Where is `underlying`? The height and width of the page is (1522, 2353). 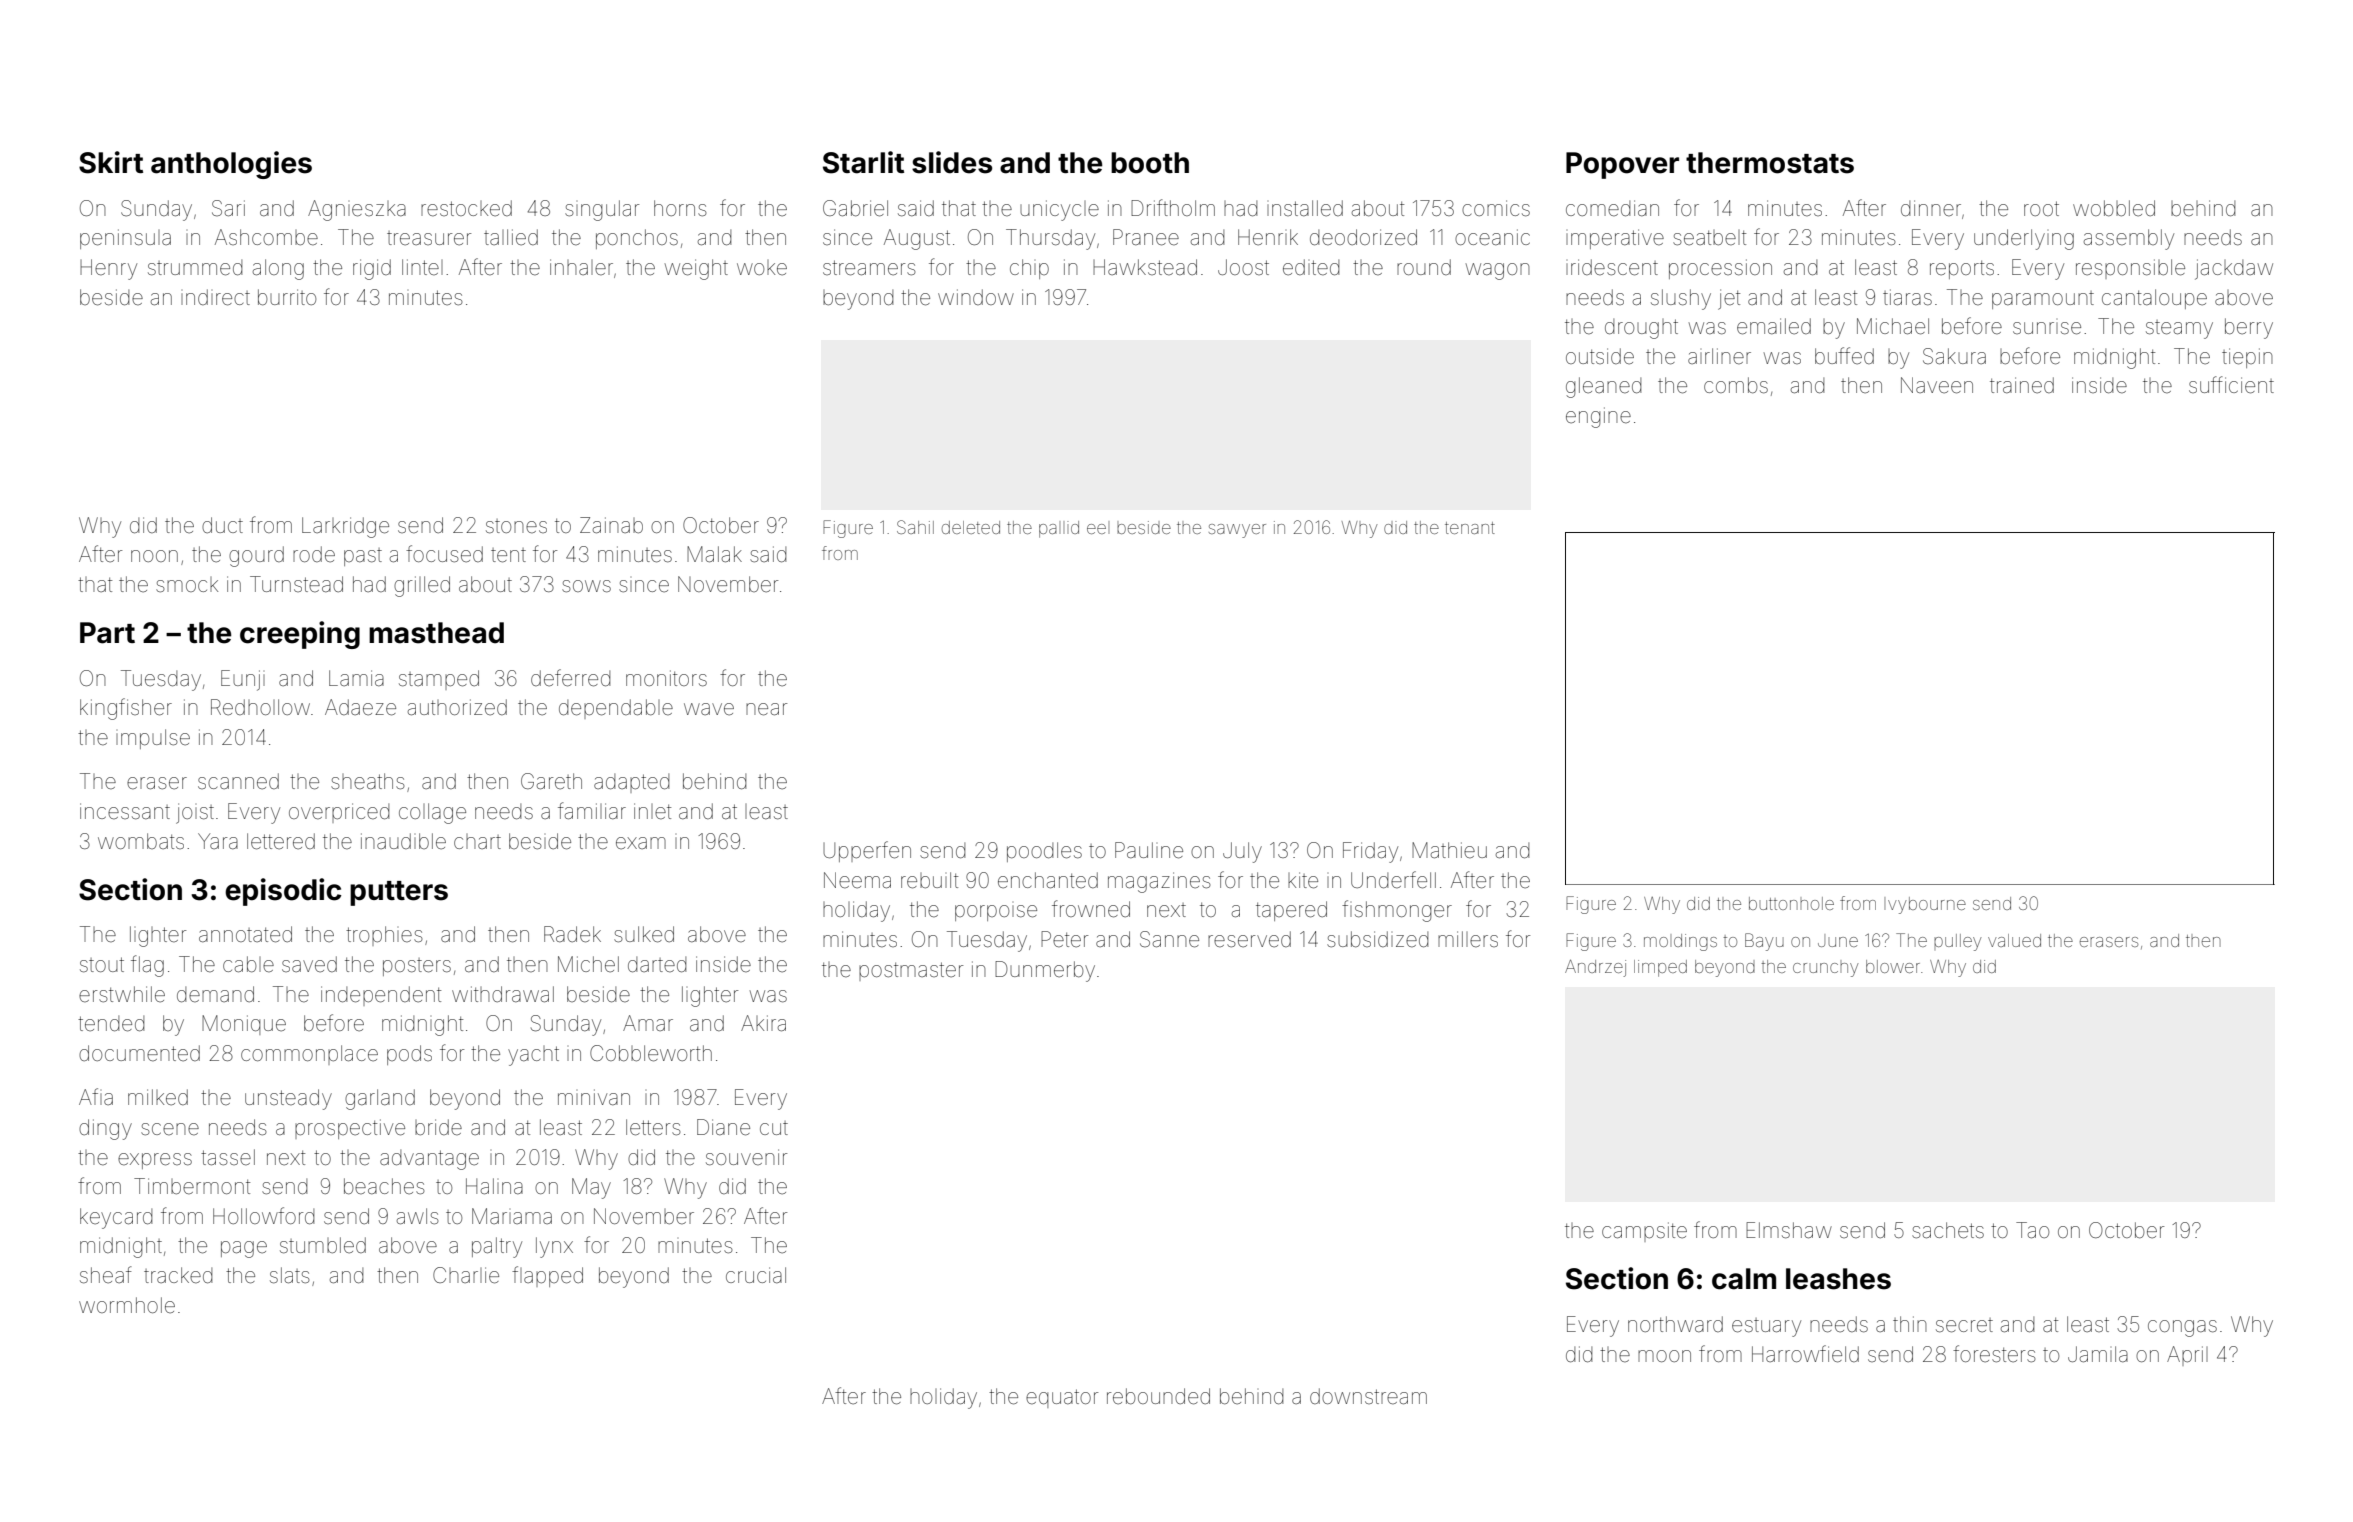
underlying is located at coordinates (2024, 239).
